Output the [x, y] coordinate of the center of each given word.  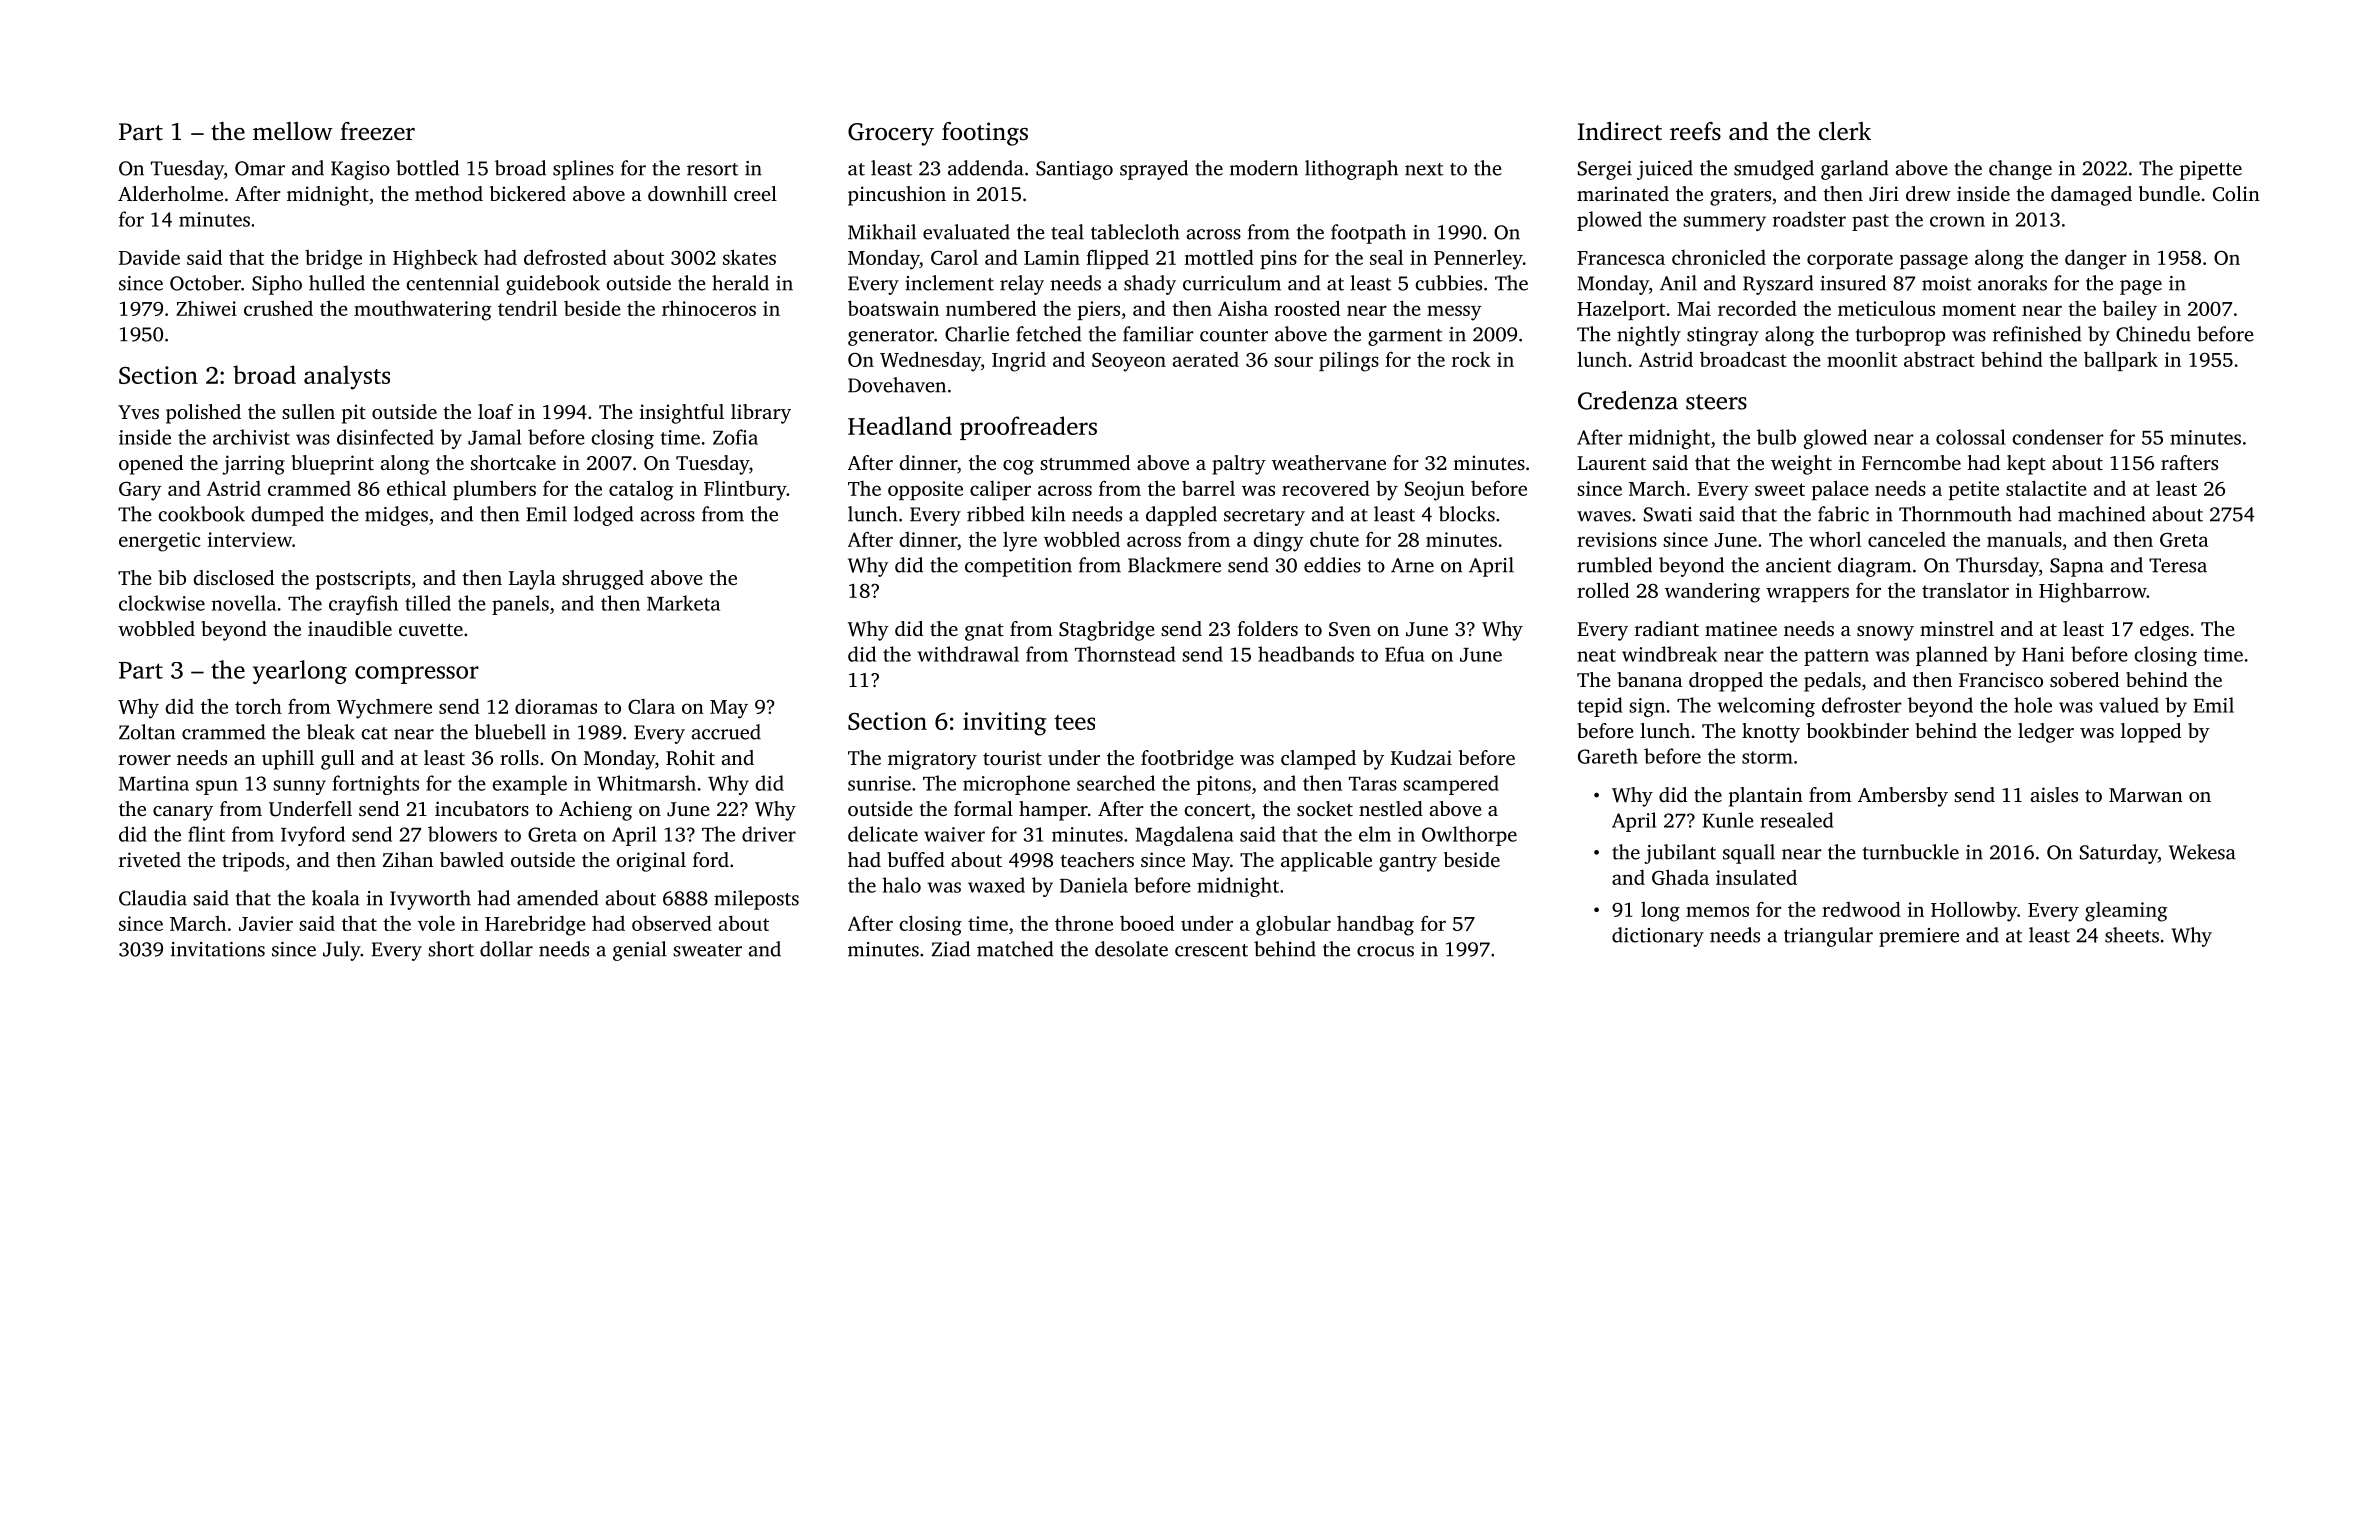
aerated [1206, 359]
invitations [218, 949]
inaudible [350, 628]
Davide [149, 257]
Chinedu [2153, 334]
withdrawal [968, 654]
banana [1649, 679]
